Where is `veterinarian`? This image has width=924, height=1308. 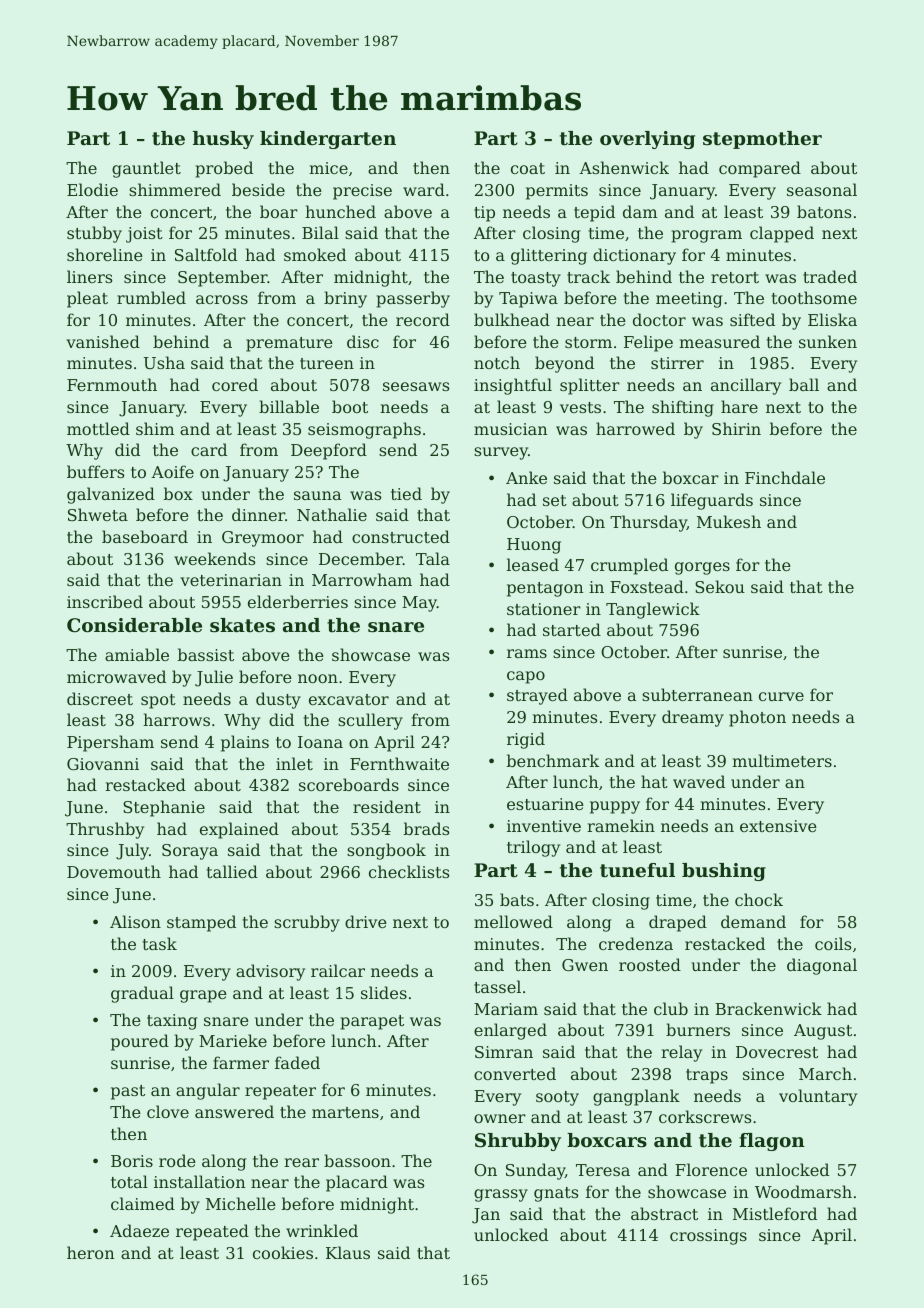 veterinarian is located at coordinates (231, 580).
